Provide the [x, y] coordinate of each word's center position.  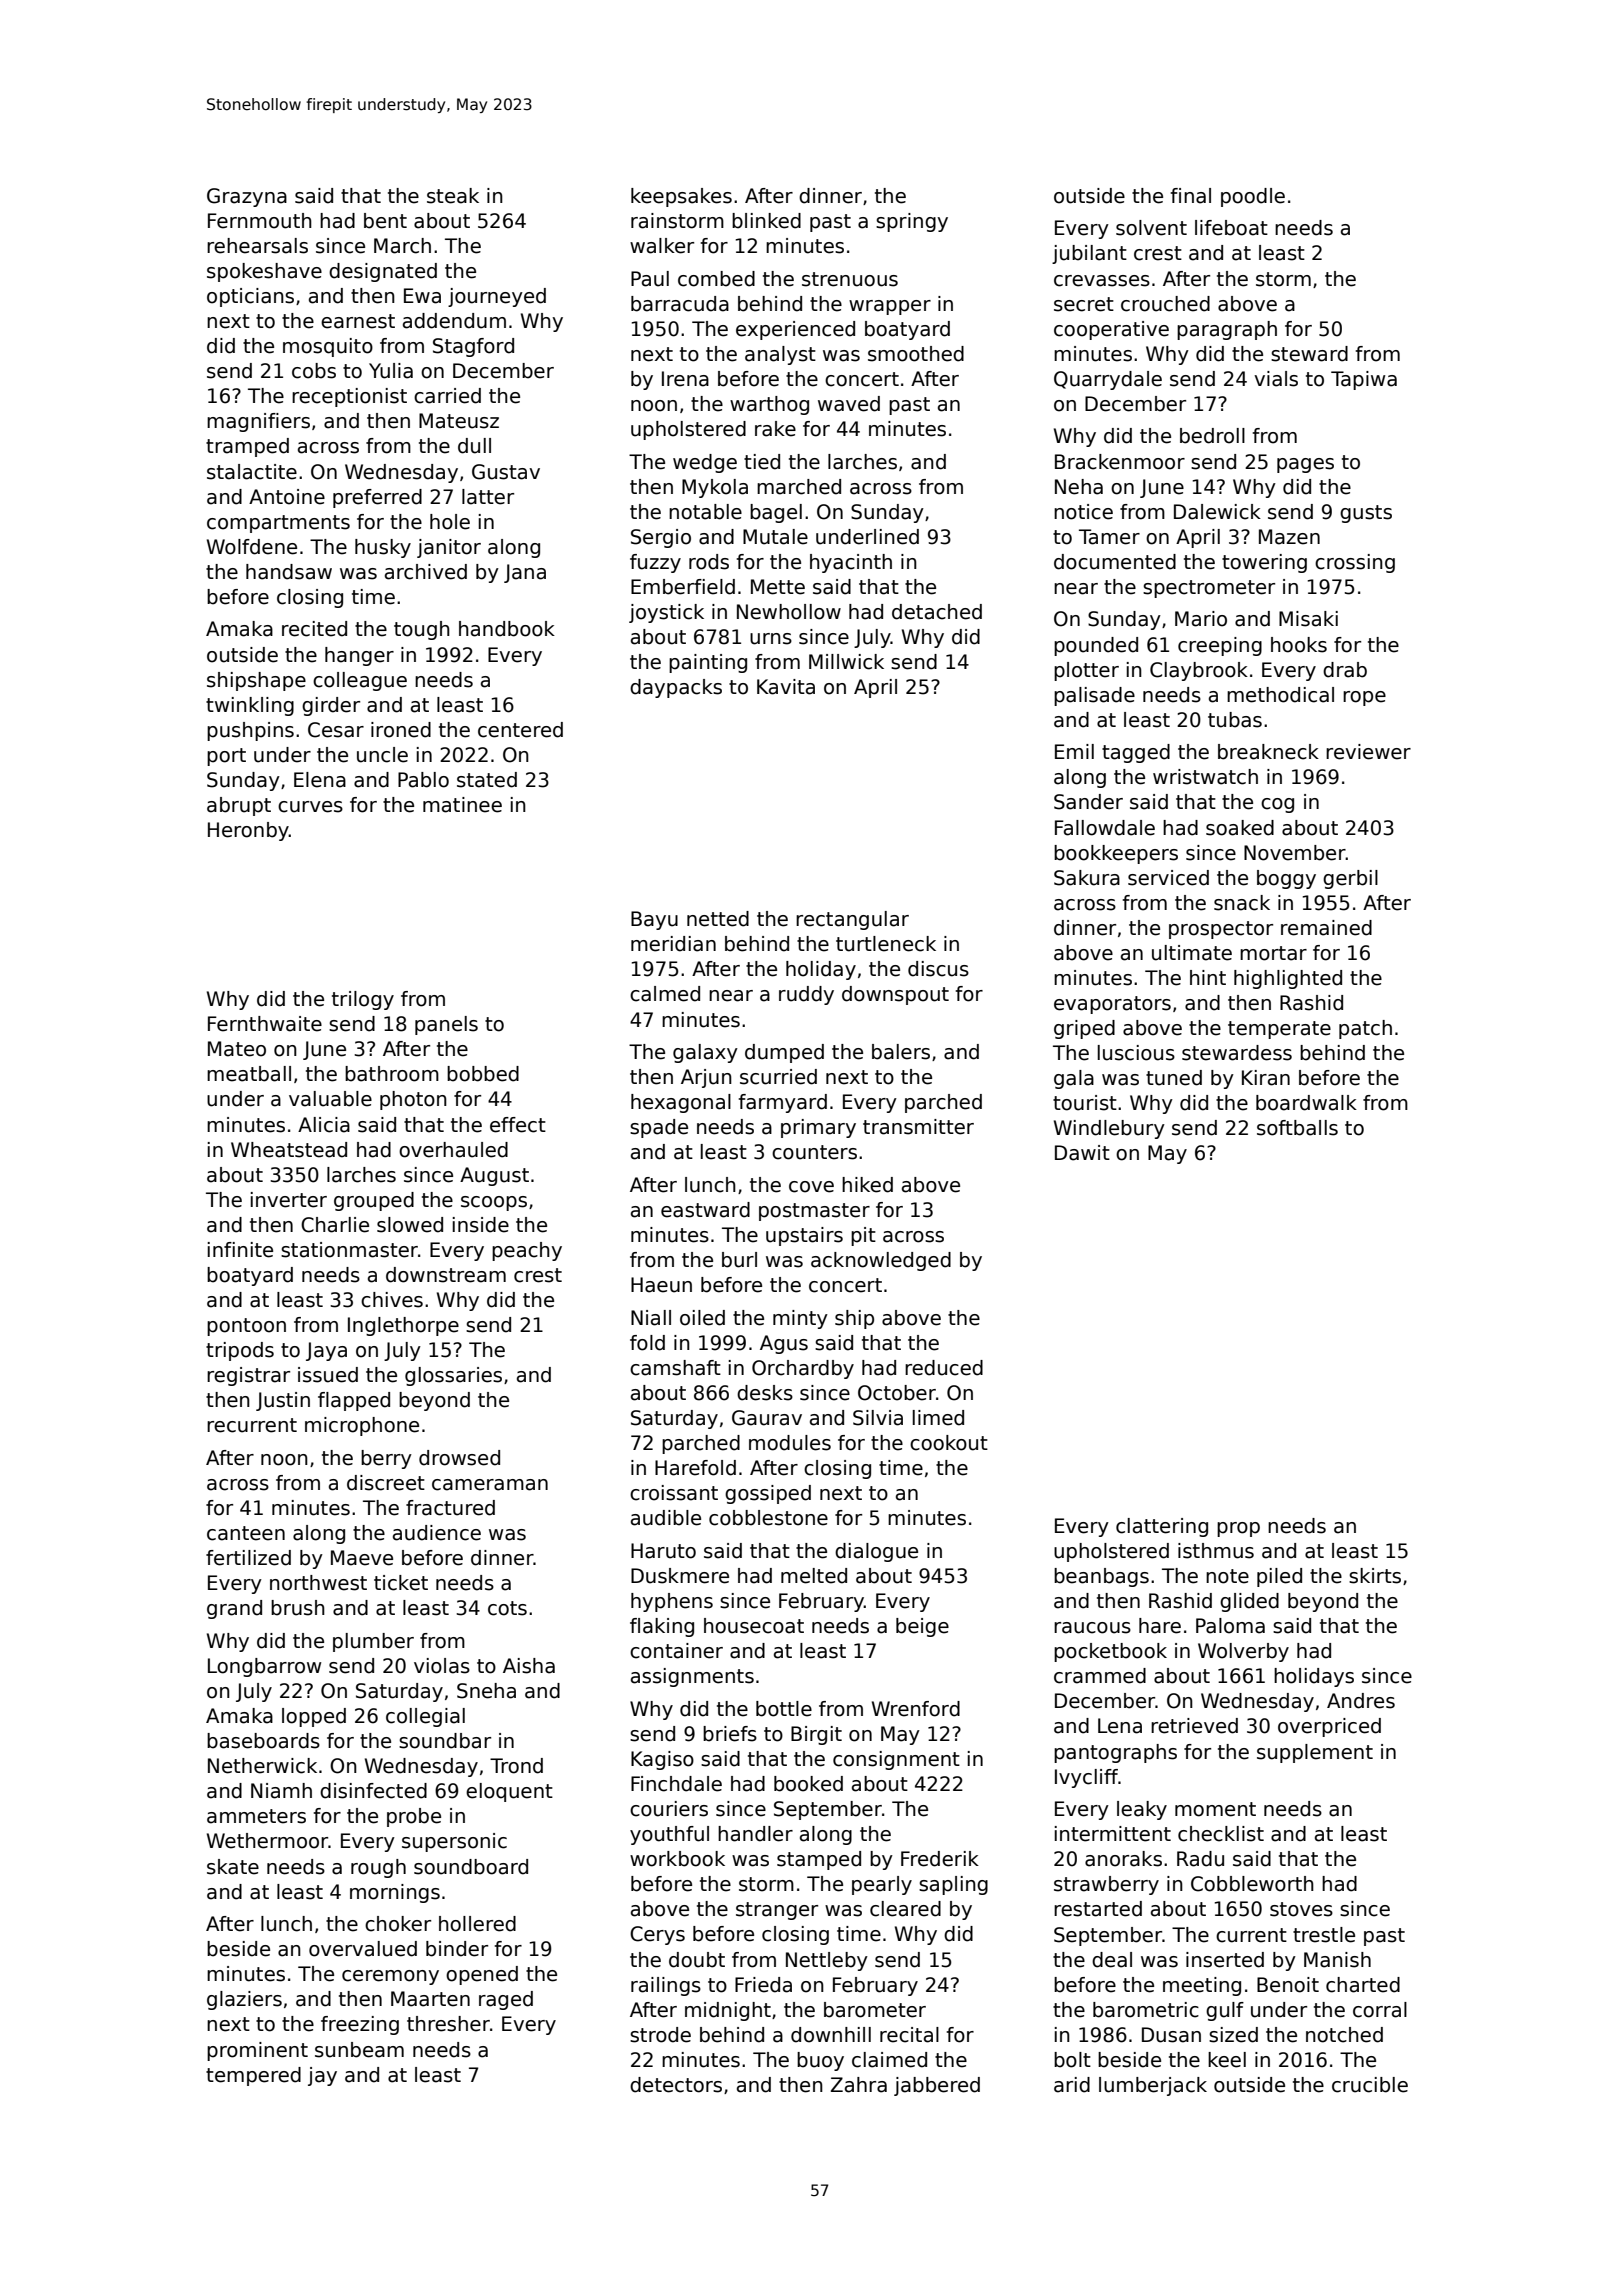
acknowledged [881, 1261]
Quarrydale [1108, 380]
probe [414, 1817]
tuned [1174, 1078]
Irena [685, 379]
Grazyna [247, 197]
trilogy [363, 1000]
